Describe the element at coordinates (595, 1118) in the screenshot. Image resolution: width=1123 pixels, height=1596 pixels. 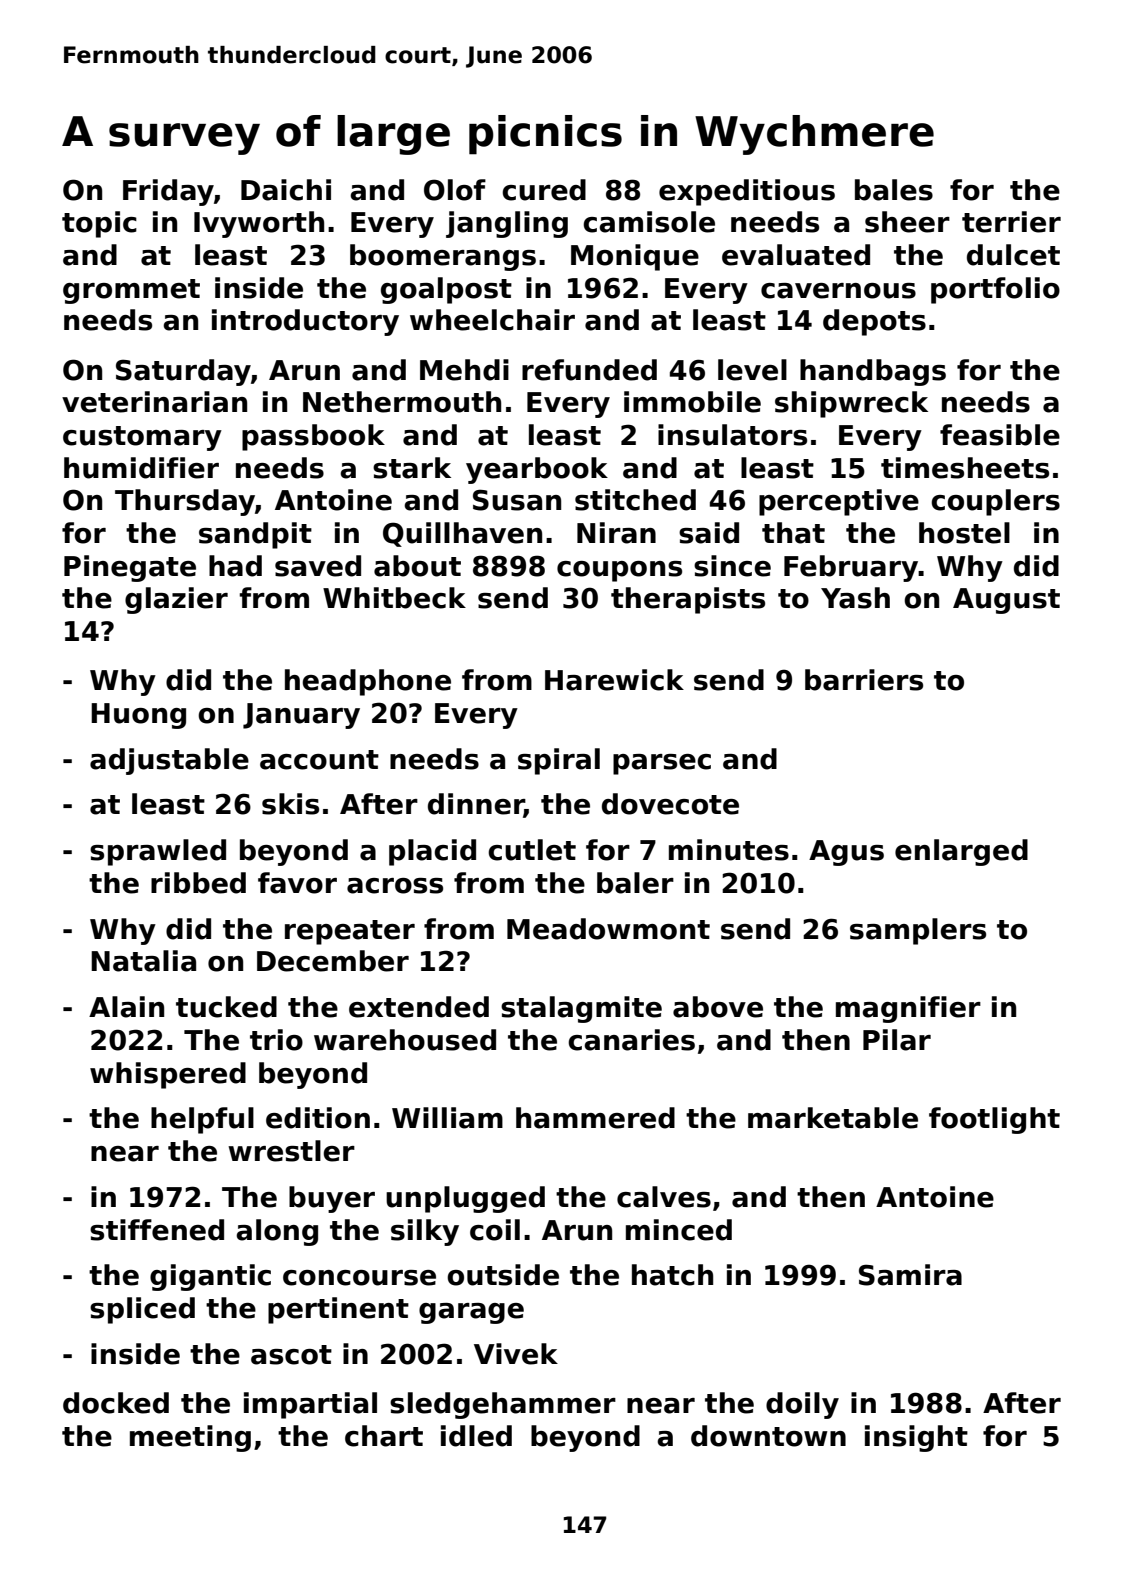
I see `hammered` at that location.
